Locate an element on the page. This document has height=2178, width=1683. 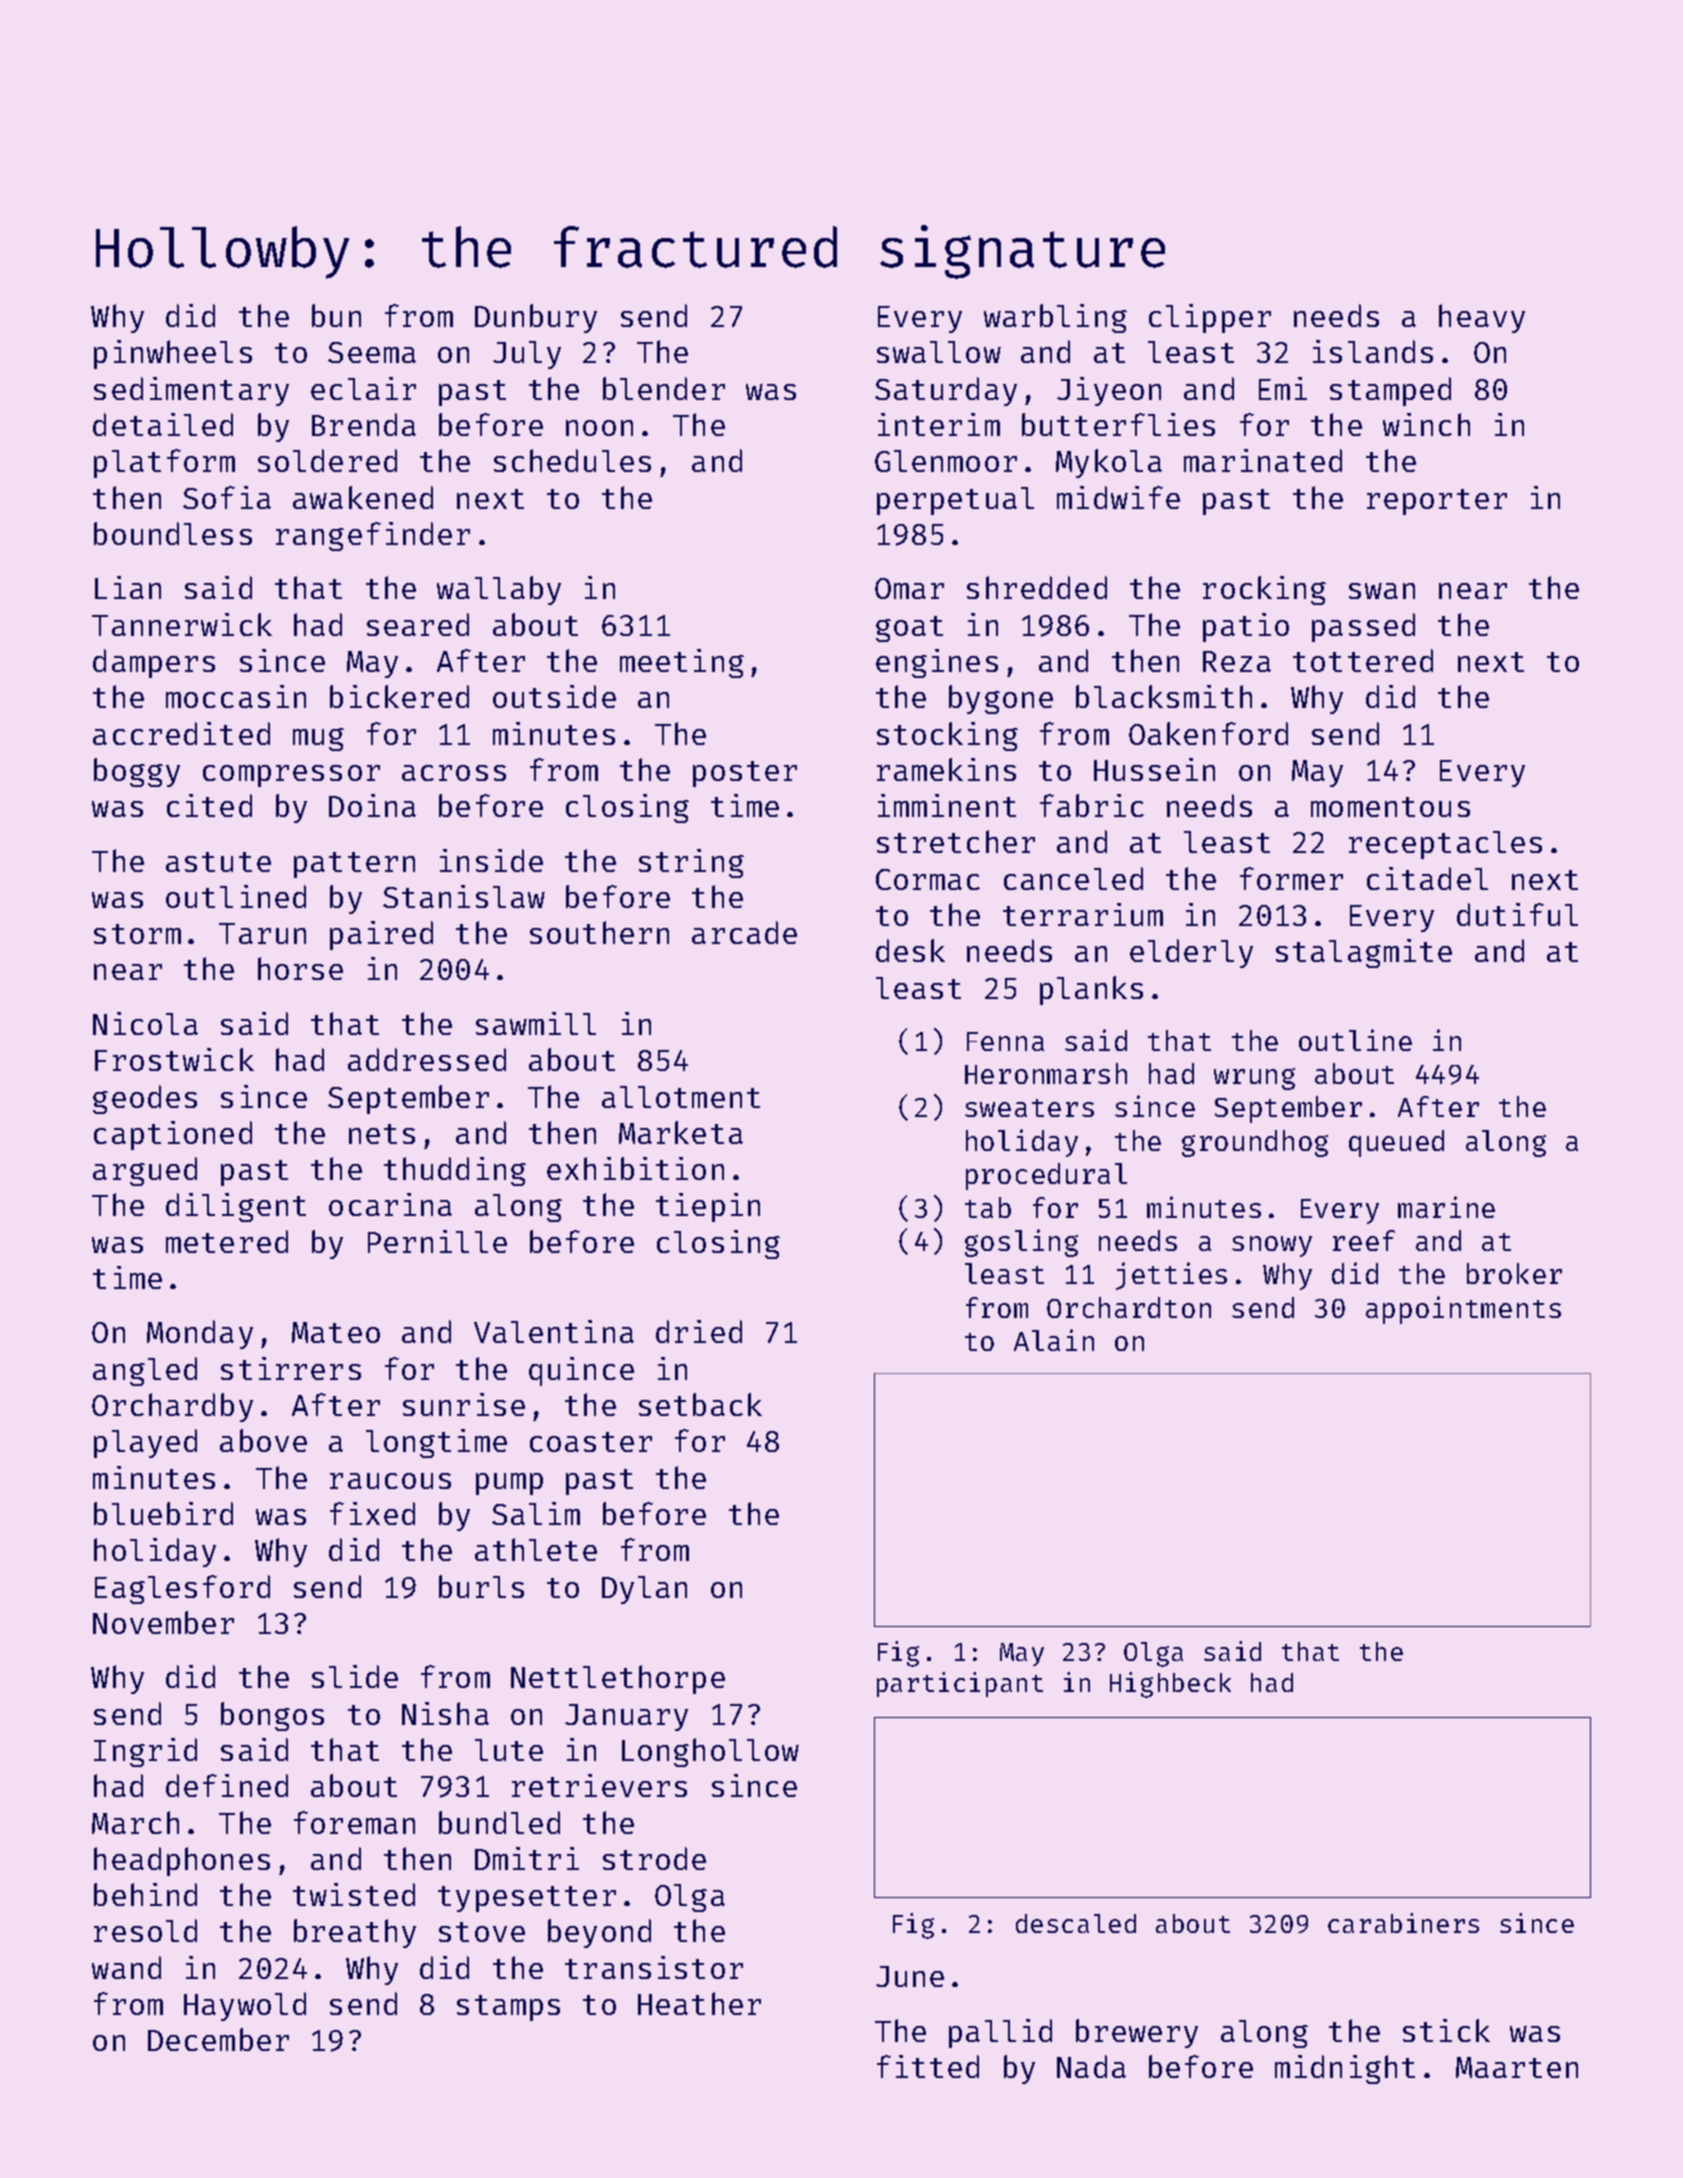
Dylan is located at coordinates (644, 1590).
